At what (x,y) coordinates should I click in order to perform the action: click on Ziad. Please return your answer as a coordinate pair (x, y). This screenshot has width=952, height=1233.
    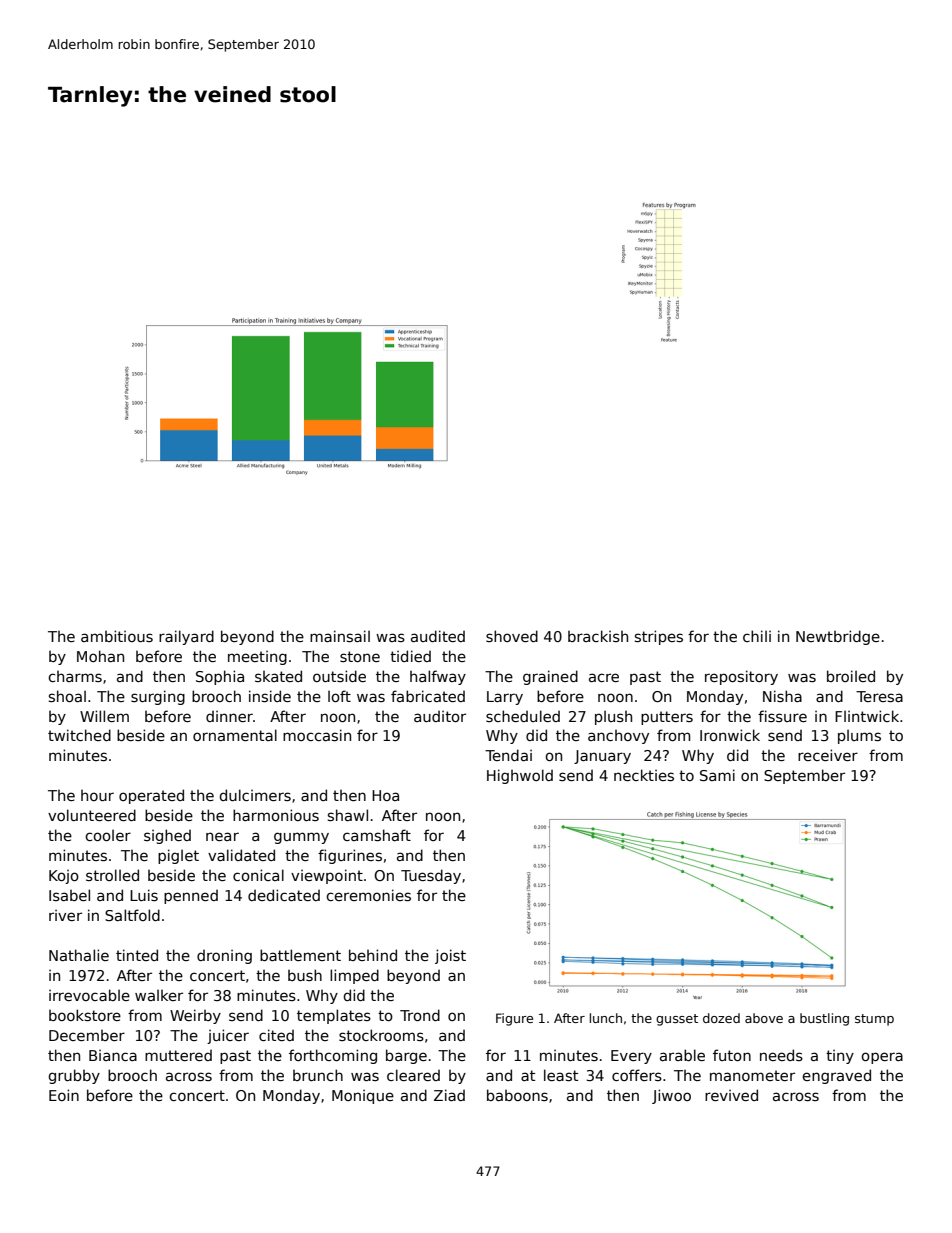
    Looking at the image, I should click on (449, 1095).
